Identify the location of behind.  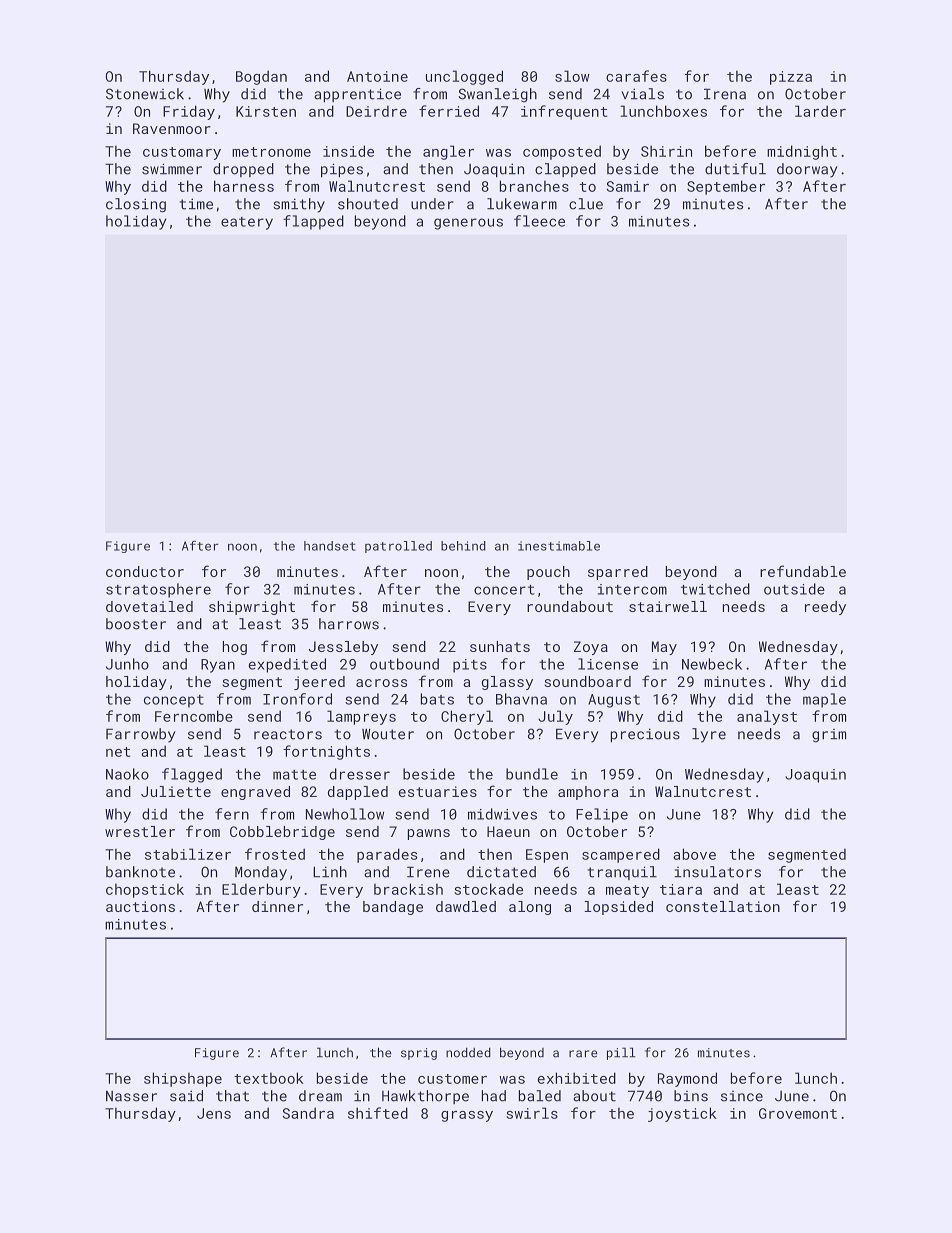
(463, 546).
